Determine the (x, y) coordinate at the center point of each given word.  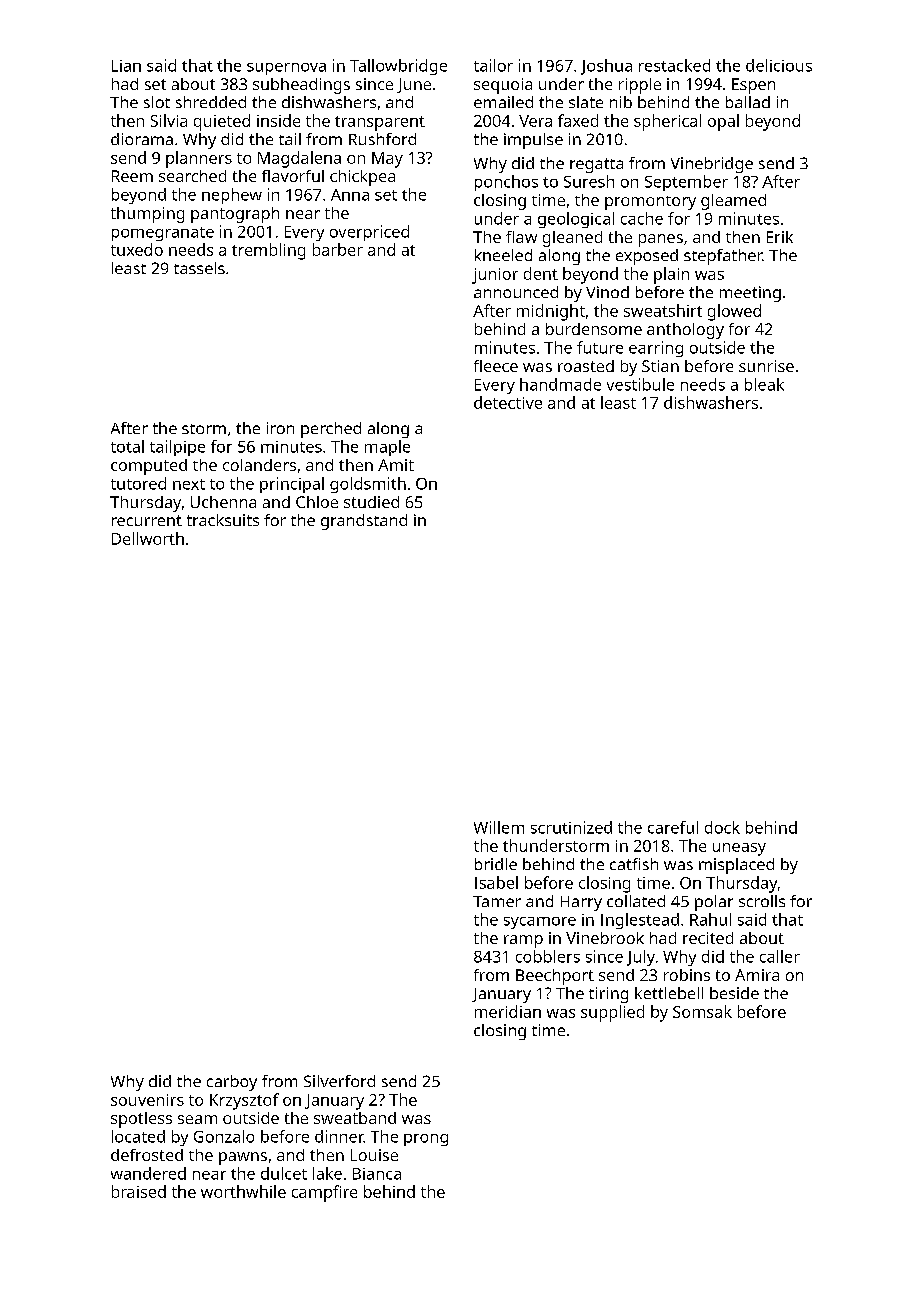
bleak (764, 384)
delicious (779, 65)
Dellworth (148, 538)
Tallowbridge (398, 67)
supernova (286, 69)
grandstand (364, 522)
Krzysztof (244, 1101)
